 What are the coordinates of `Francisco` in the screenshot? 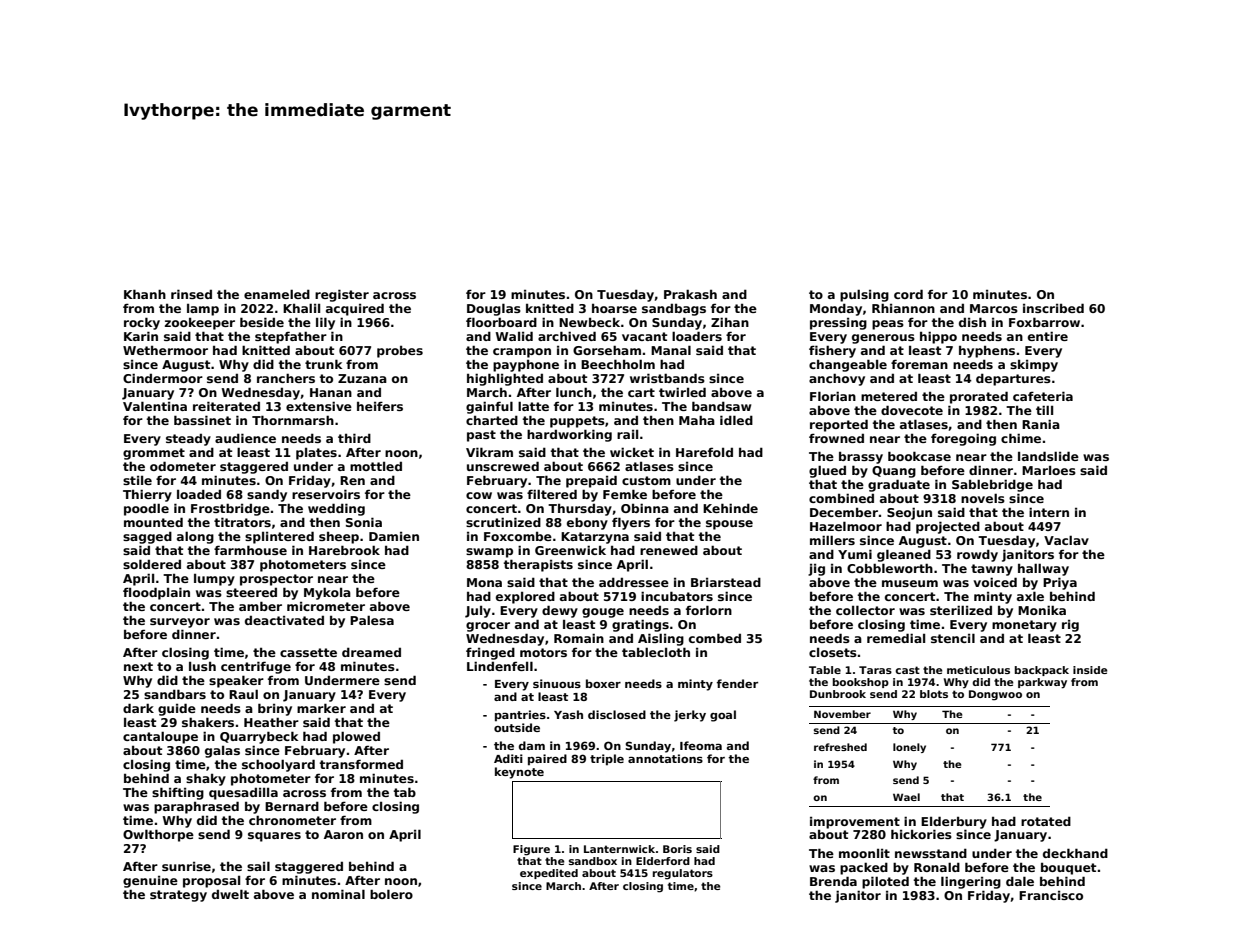 It's located at (1051, 895).
